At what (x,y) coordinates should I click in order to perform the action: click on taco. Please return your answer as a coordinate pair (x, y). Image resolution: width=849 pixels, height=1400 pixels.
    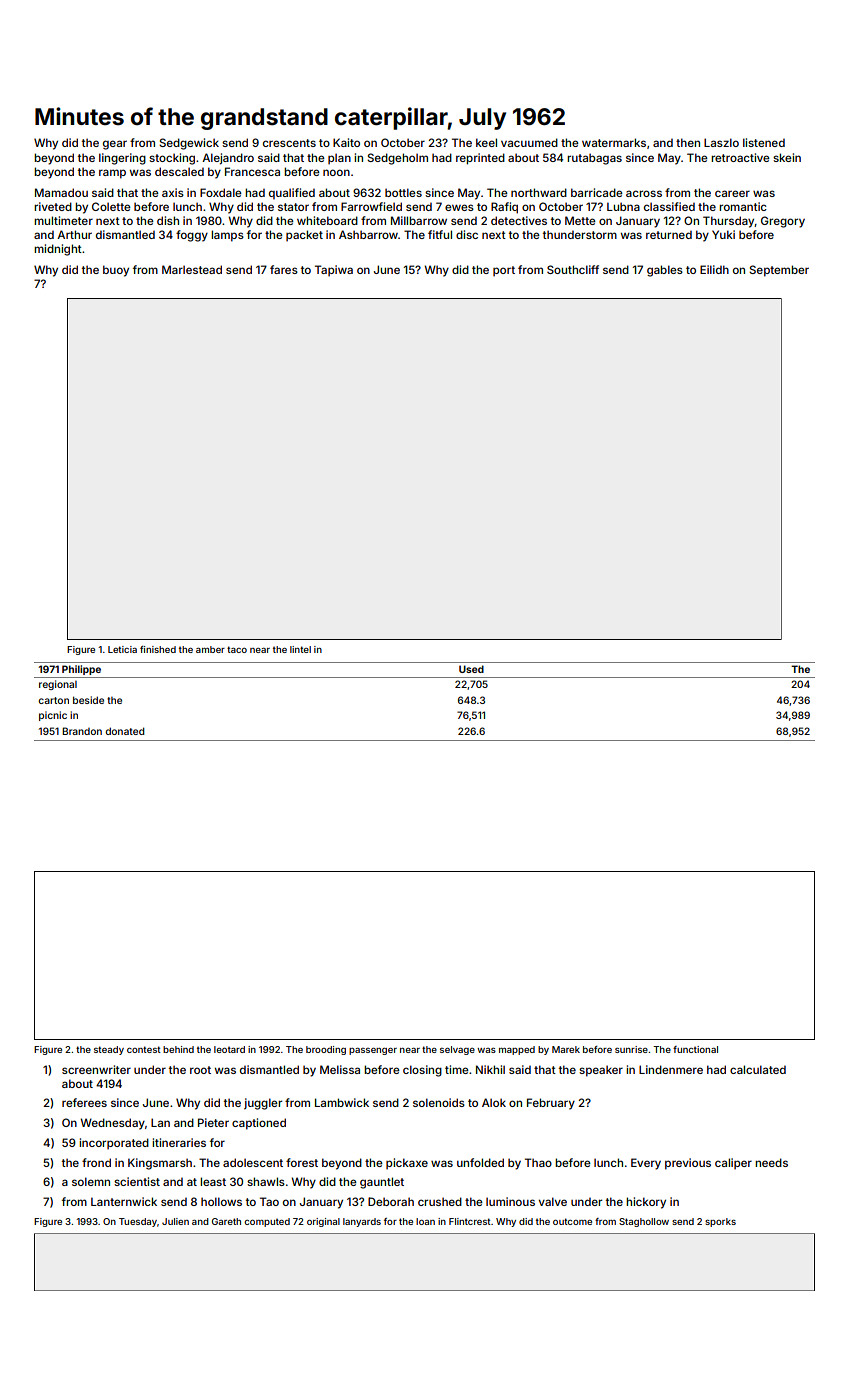
    Looking at the image, I should click on (237, 649).
